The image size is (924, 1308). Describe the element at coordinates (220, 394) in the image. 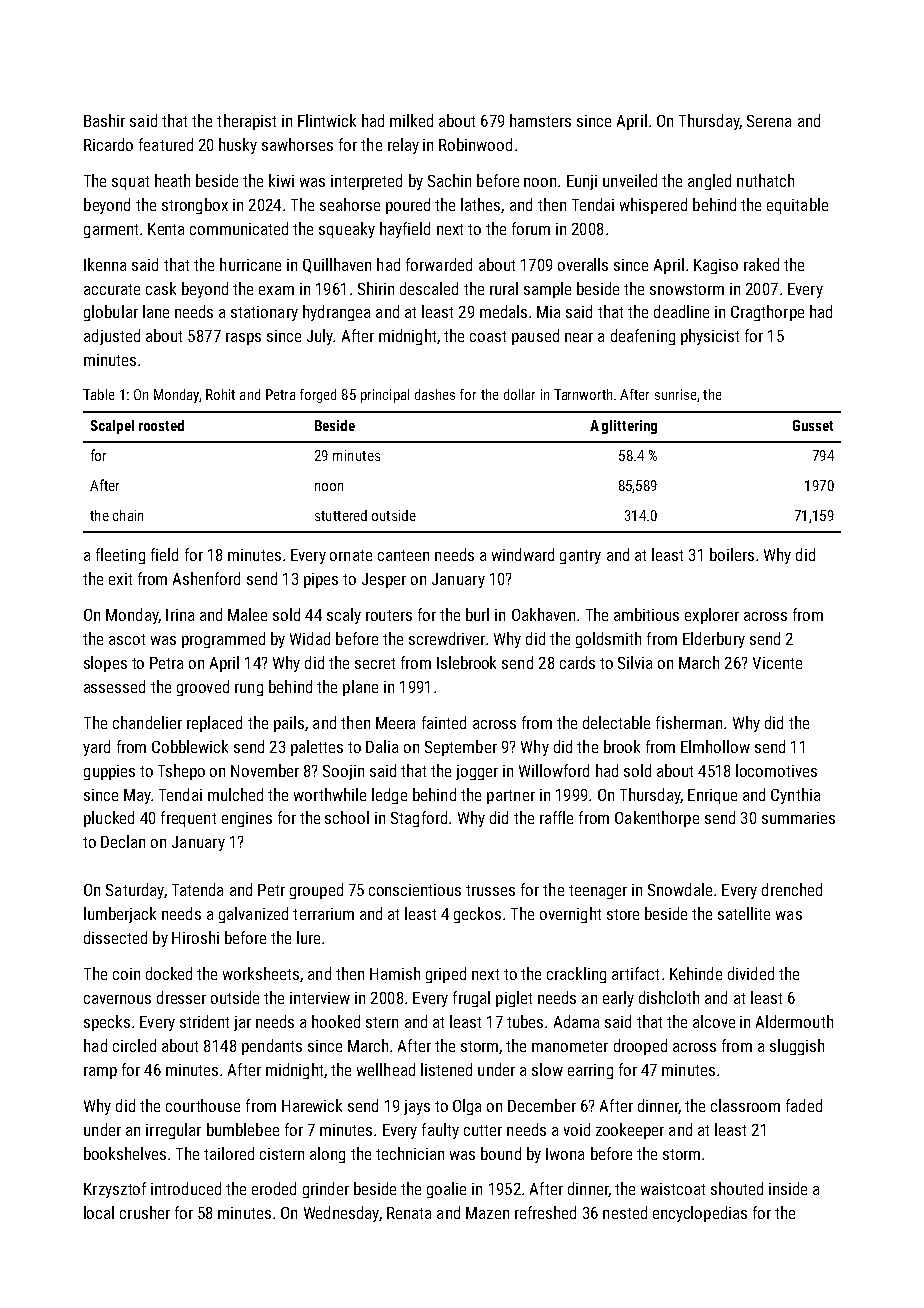

I see `Rohit` at that location.
